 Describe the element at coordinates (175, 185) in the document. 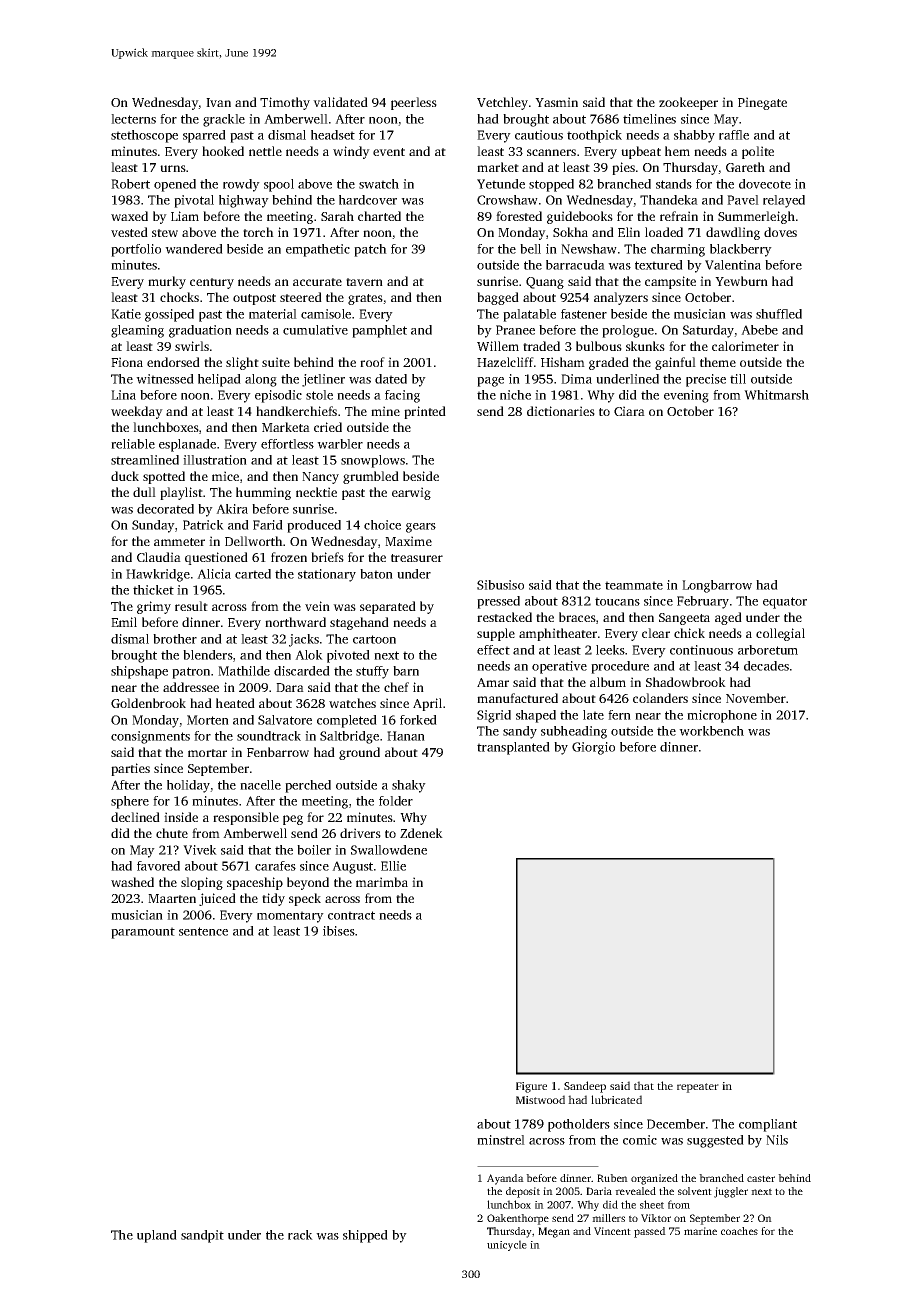

I see `opened` at that location.
